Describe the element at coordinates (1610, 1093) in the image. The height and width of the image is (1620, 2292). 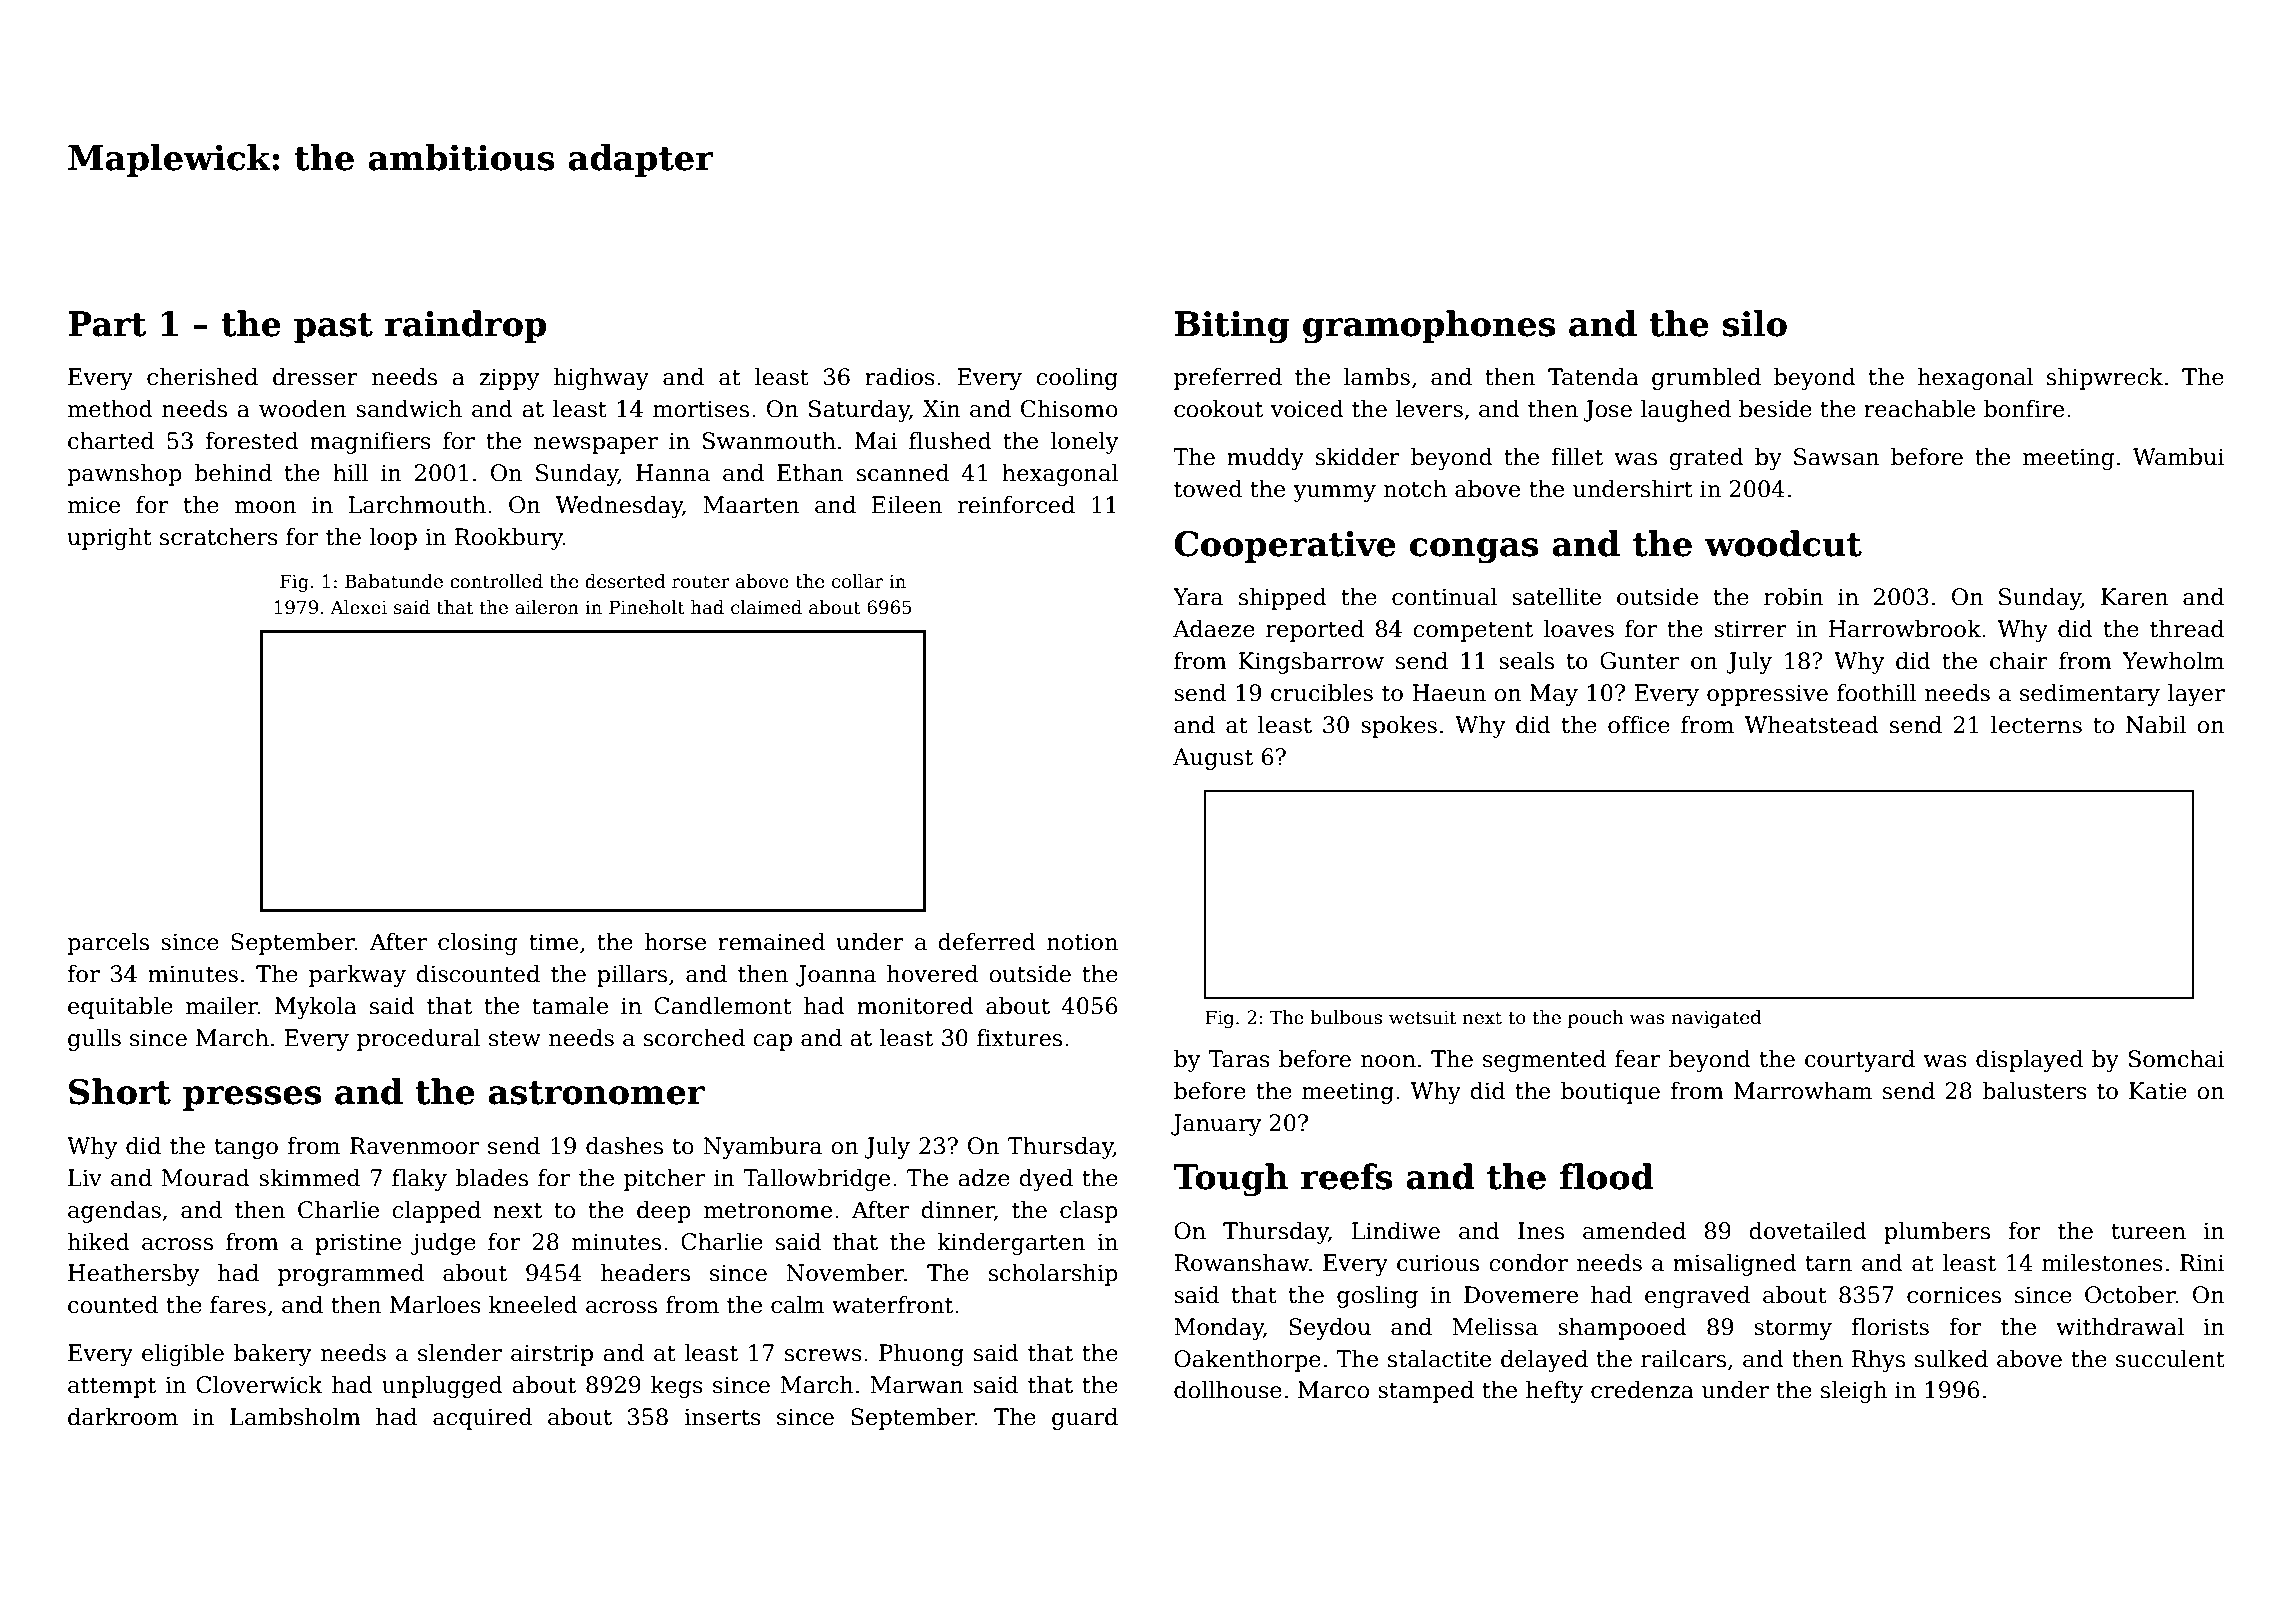
I see `boutique` at that location.
